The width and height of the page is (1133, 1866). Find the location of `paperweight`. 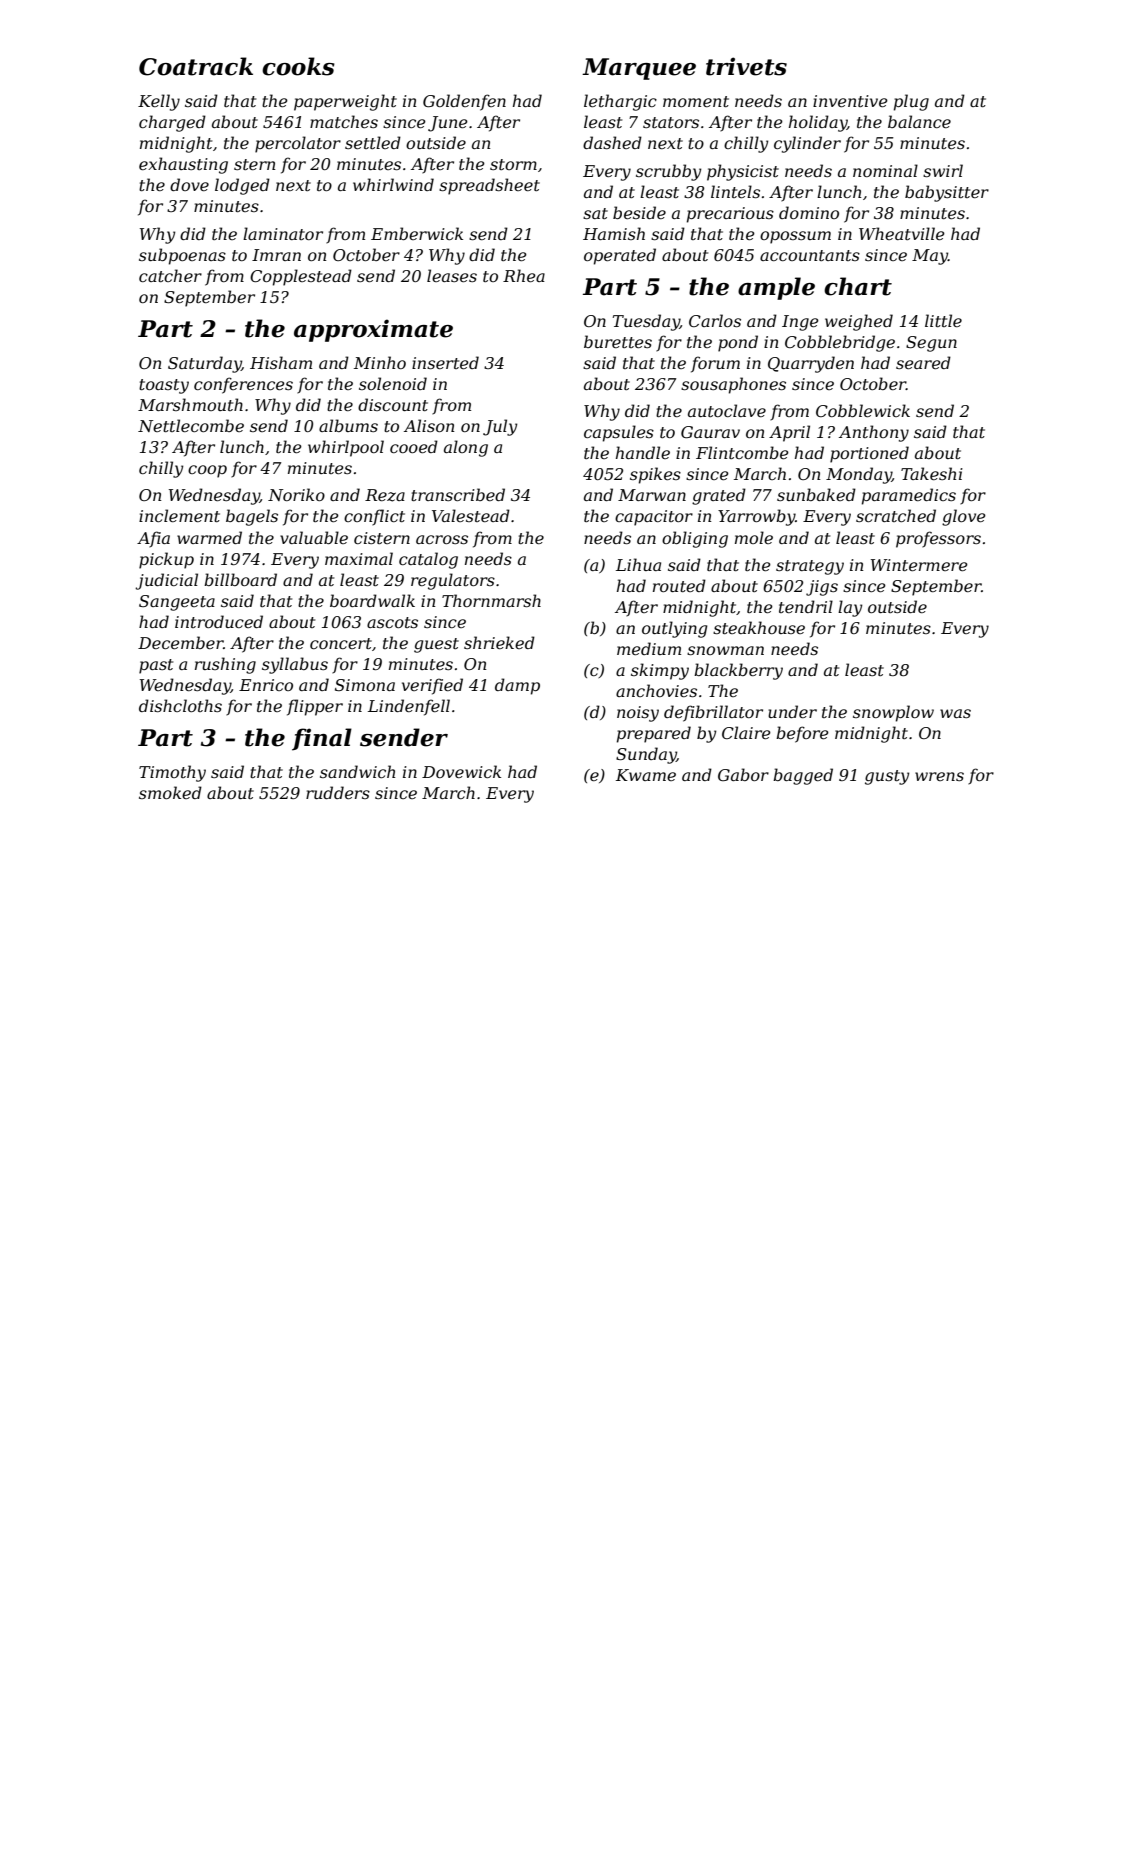

paperweight is located at coordinates (345, 102).
